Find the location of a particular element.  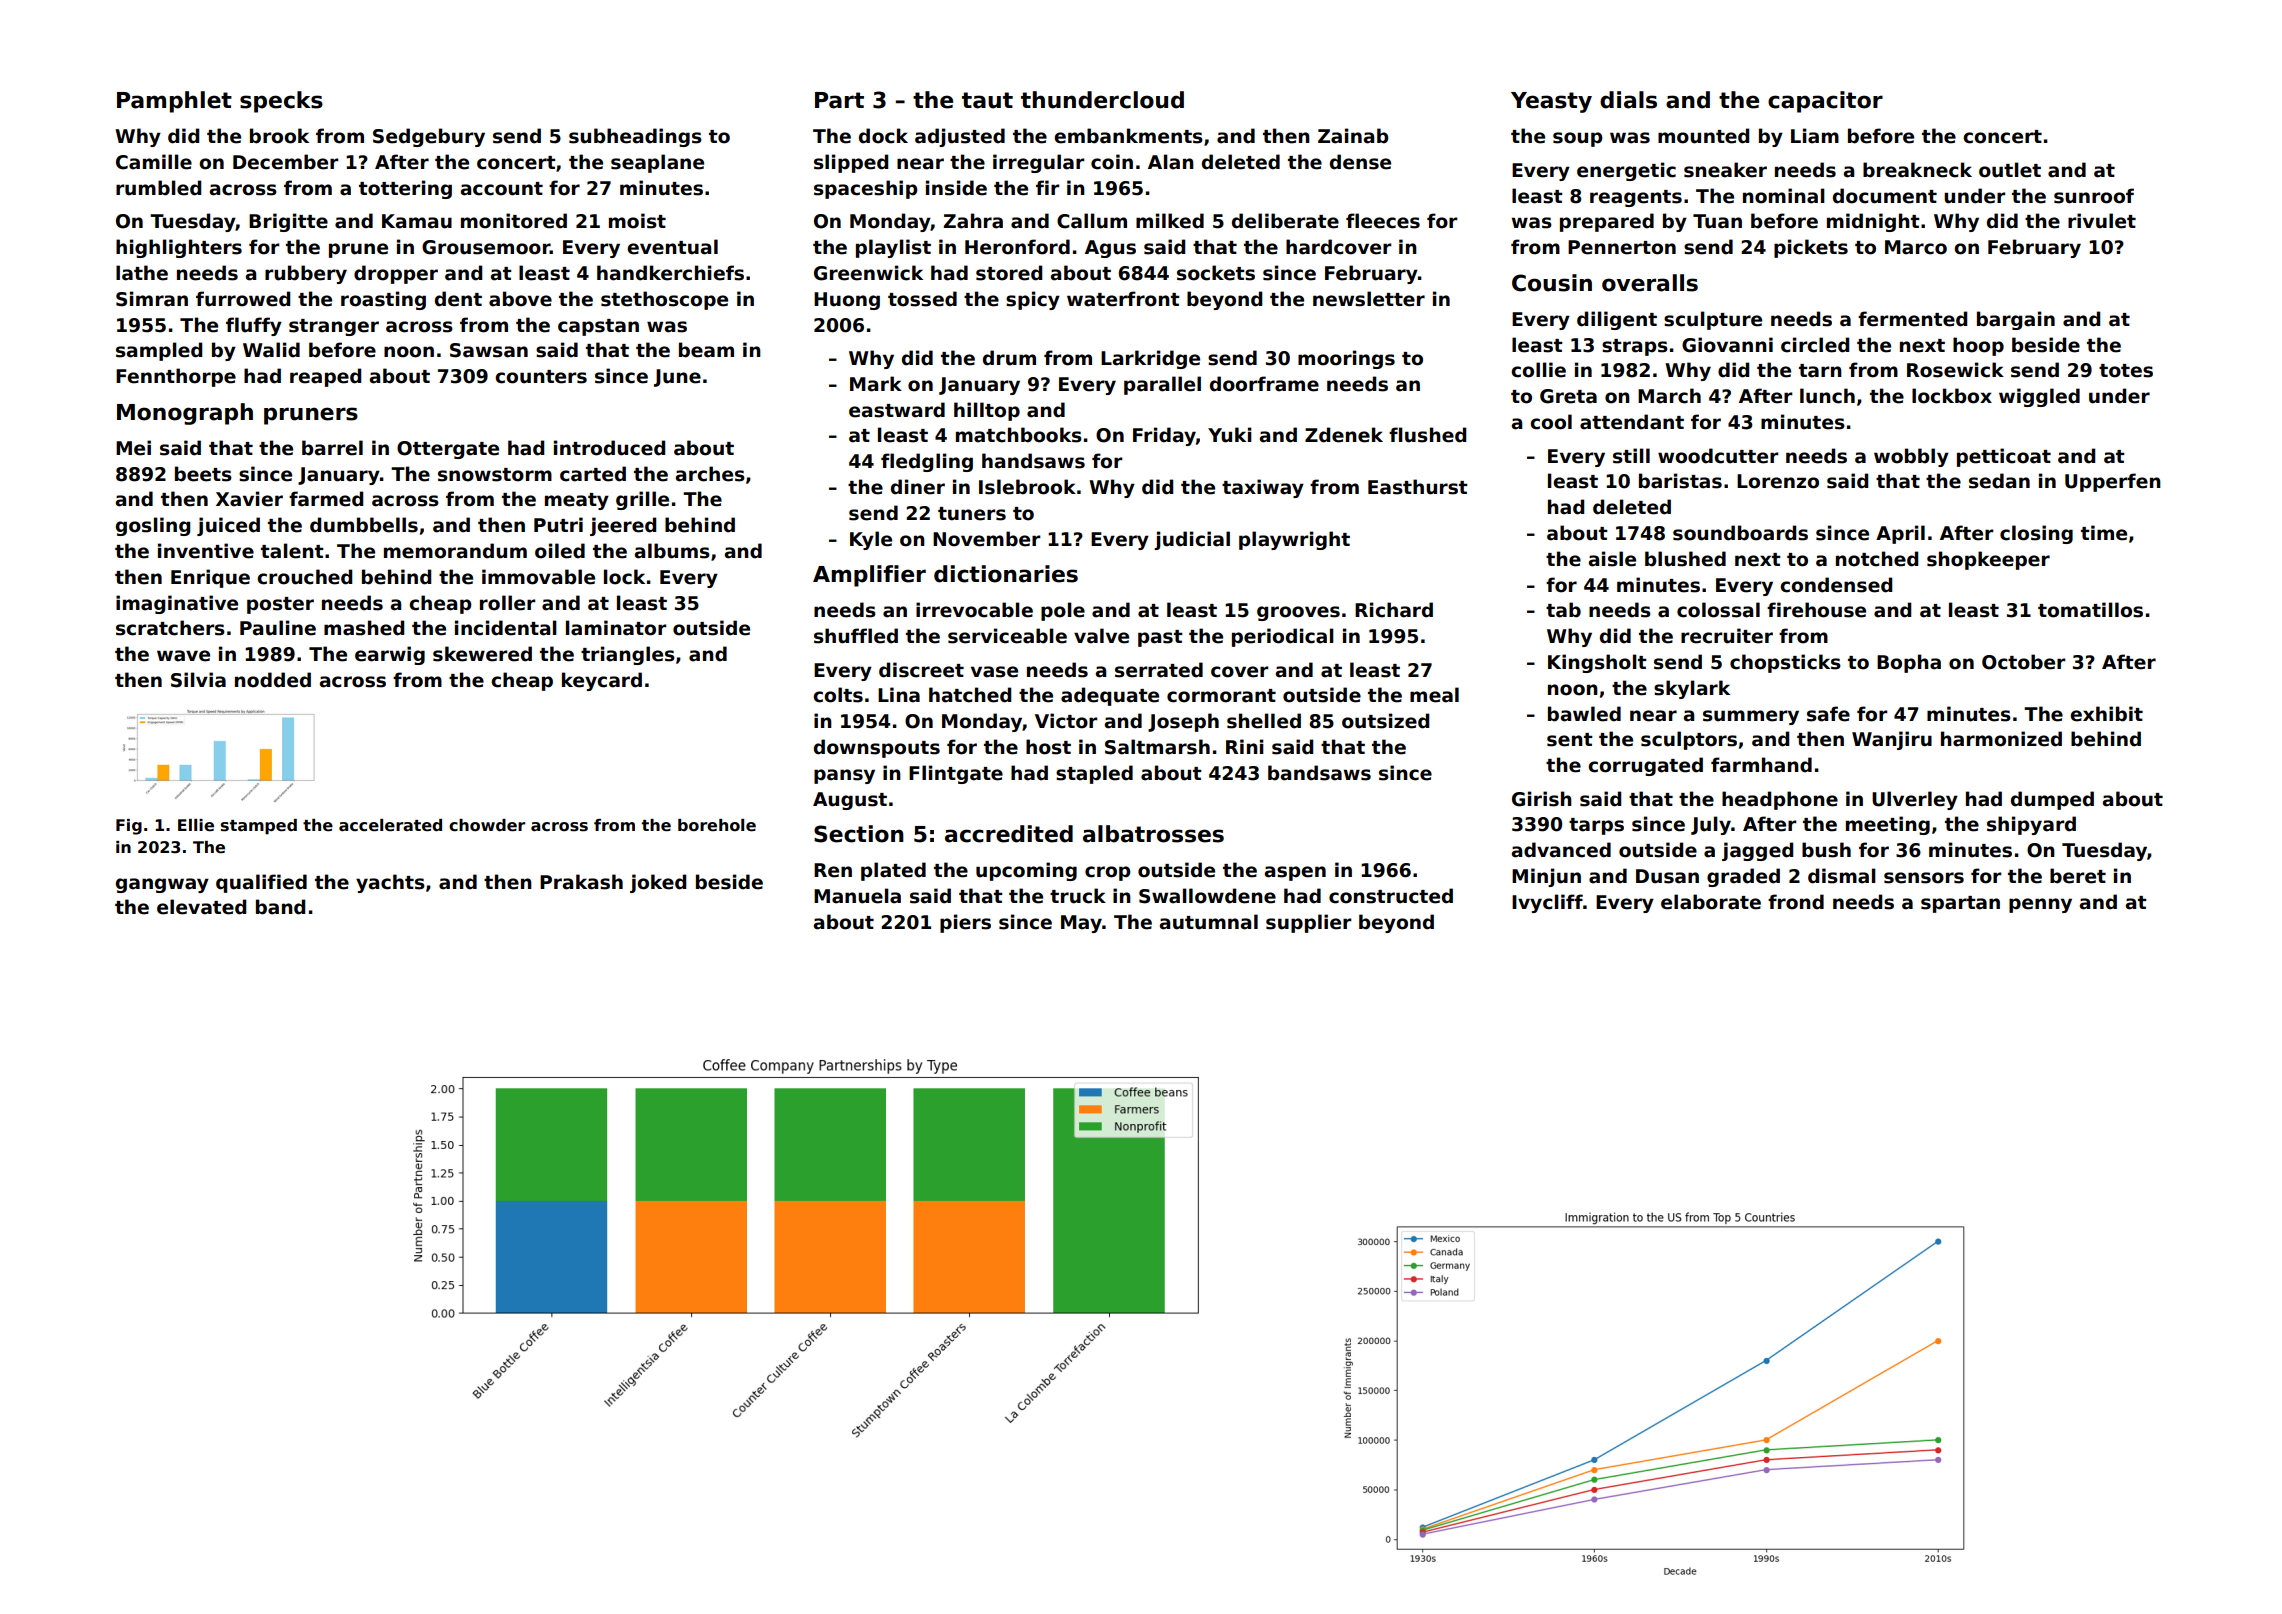

crouched is located at coordinates (304, 577).
